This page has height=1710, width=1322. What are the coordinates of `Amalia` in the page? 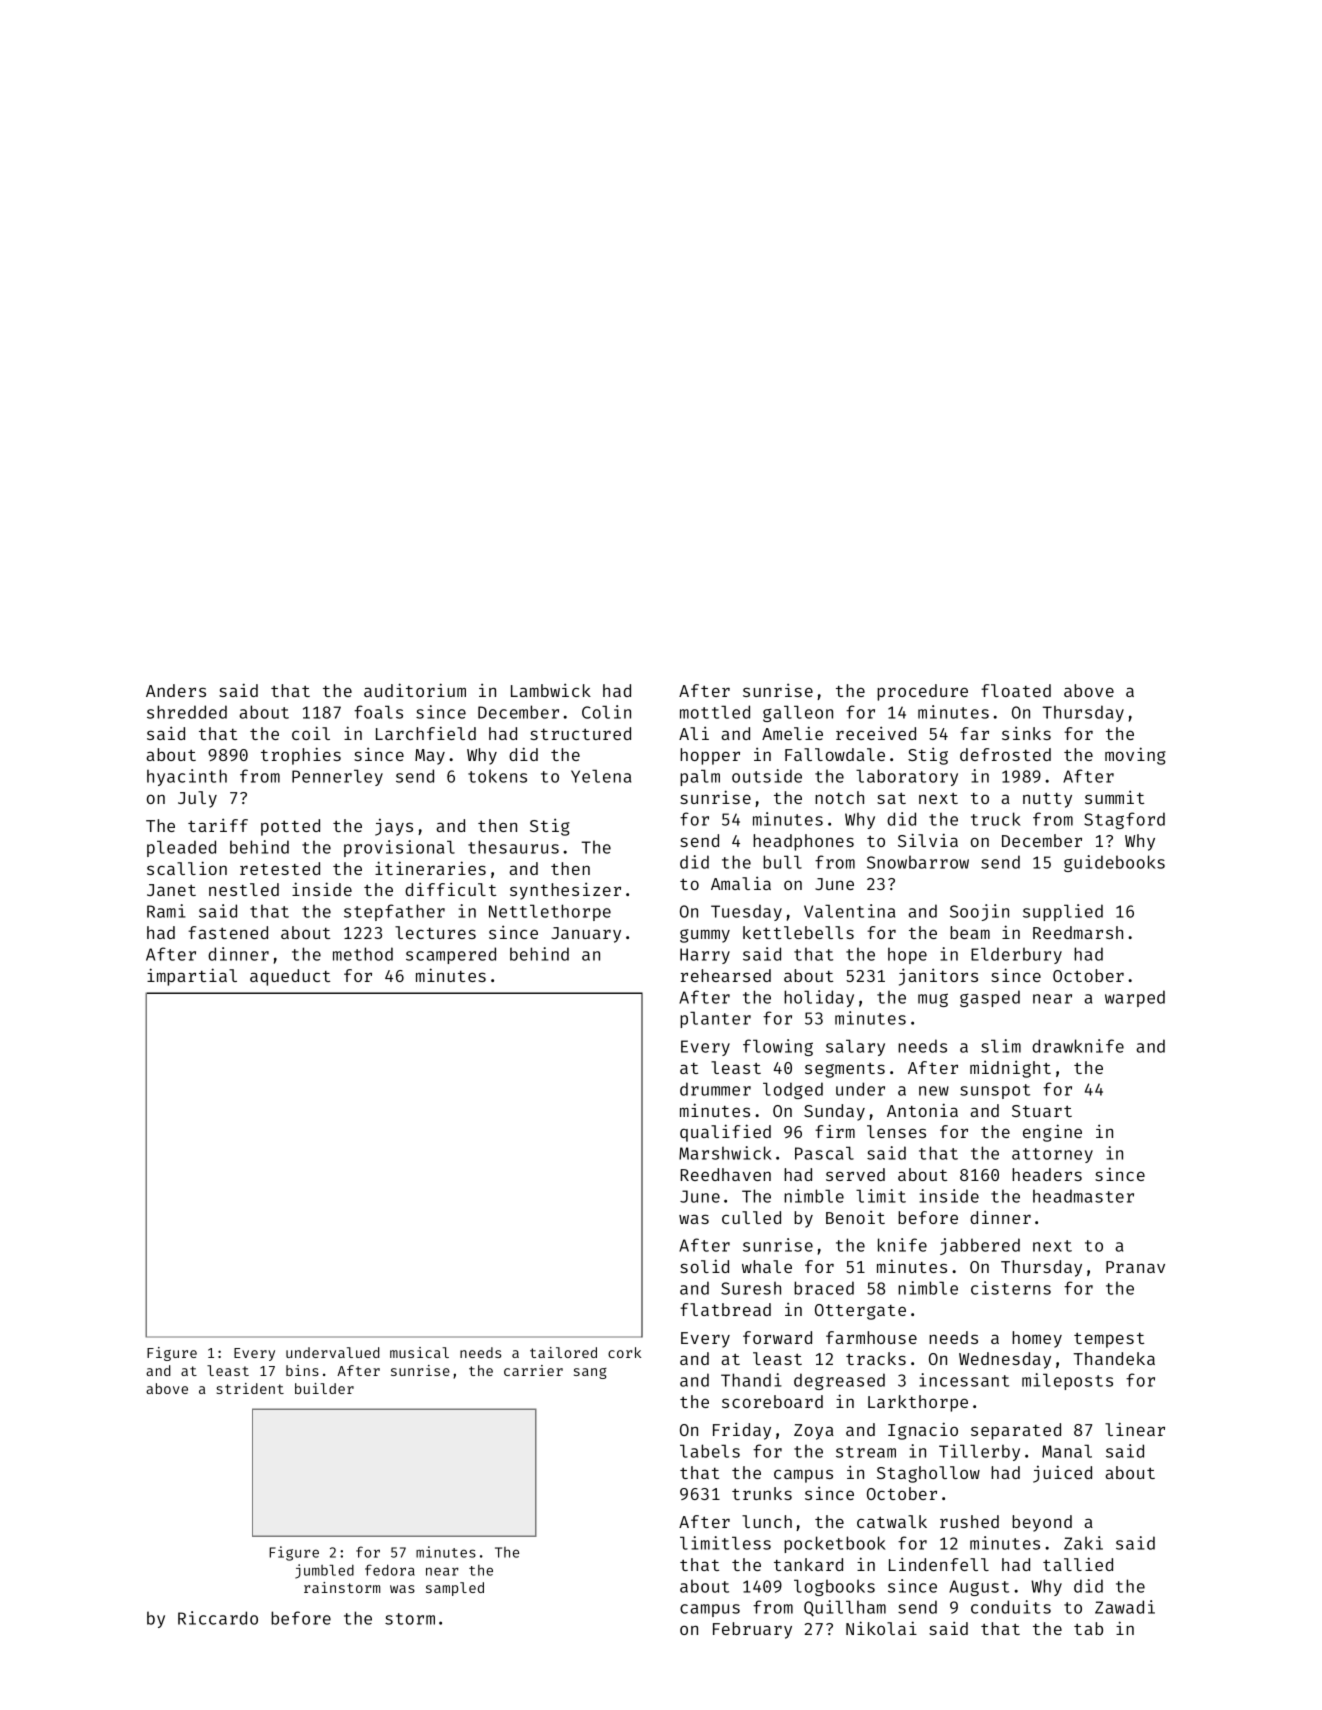 It's located at (741, 883).
